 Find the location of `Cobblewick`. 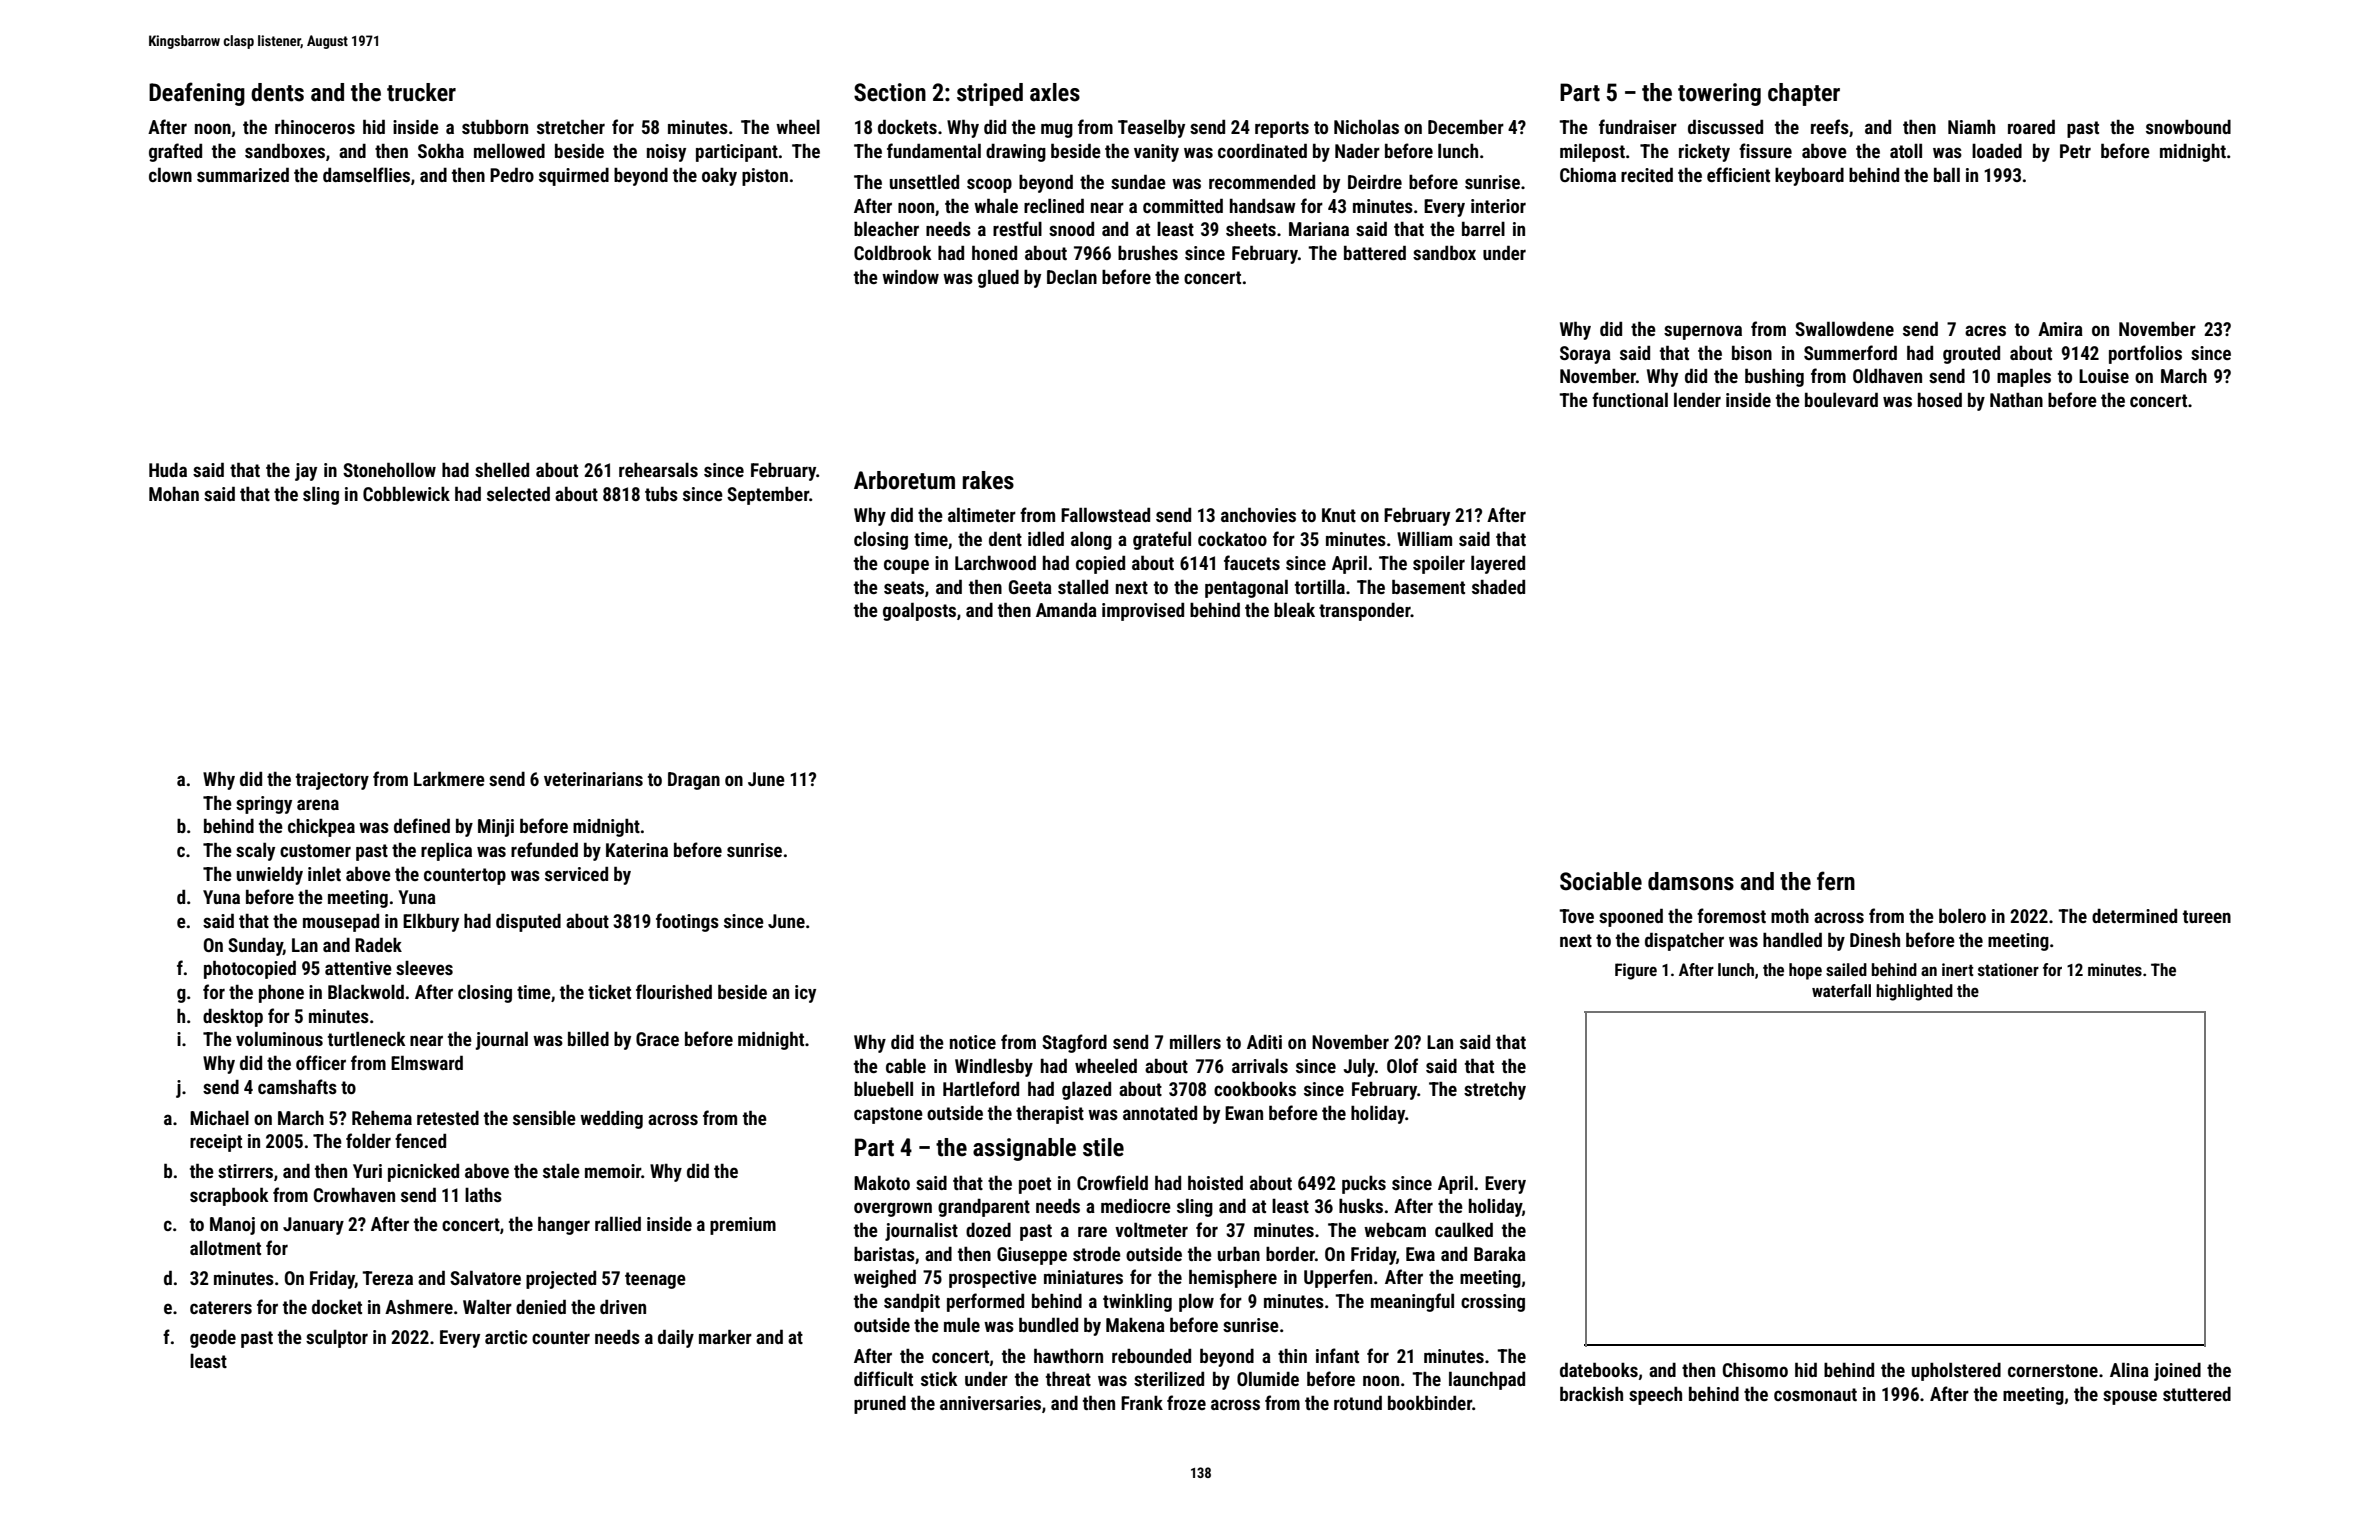

Cobblewick is located at coordinates (406, 494).
